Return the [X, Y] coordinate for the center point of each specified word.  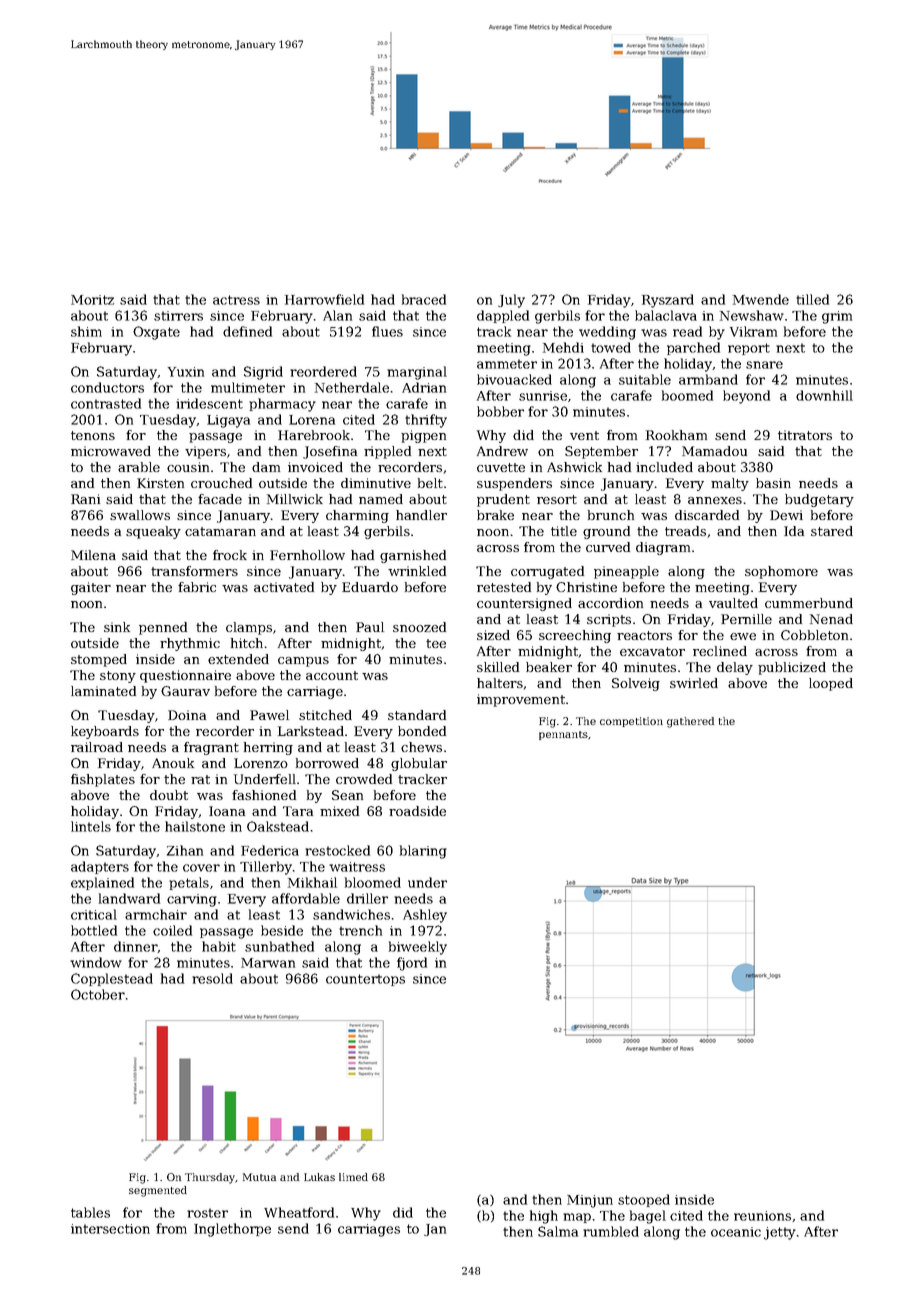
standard [417, 715]
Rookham [676, 435]
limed [353, 1177]
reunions [762, 1216]
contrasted [106, 403]
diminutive [376, 483]
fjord [412, 964]
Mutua [259, 1177]
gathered [690, 722]
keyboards [105, 732]
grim [837, 317]
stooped [644, 1200]
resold [212, 978]
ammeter [507, 364]
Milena [93, 555]
